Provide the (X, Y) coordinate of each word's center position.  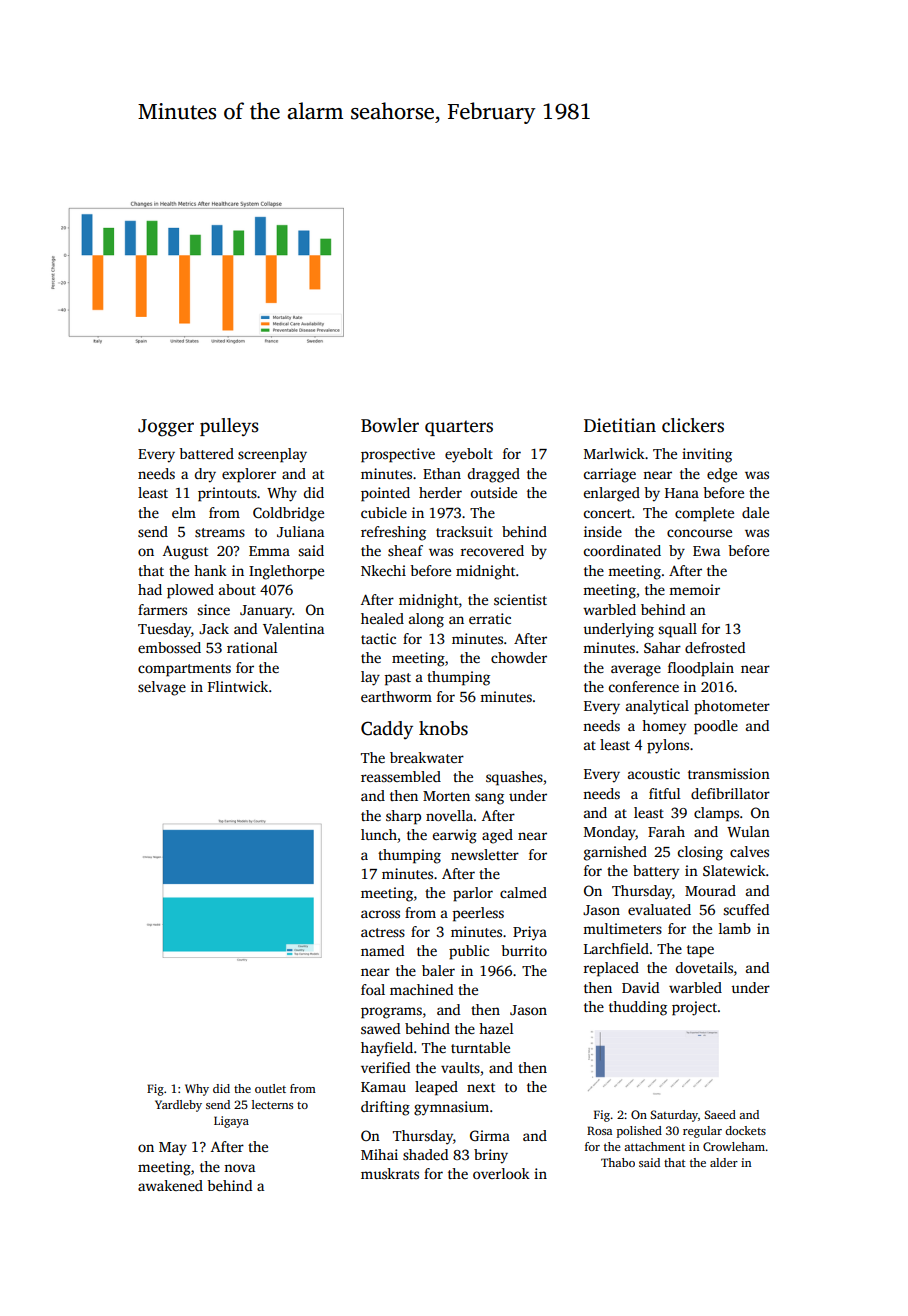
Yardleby (178, 1106)
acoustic (654, 773)
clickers (693, 425)
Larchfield (616, 948)
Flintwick (238, 686)
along (426, 620)
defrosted (715, 647)
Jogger (166, 428)
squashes (514, 778)
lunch (379, 834)
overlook (501, 1173)
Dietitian (620, 425)
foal (373, 989)
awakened (170, 1185)
